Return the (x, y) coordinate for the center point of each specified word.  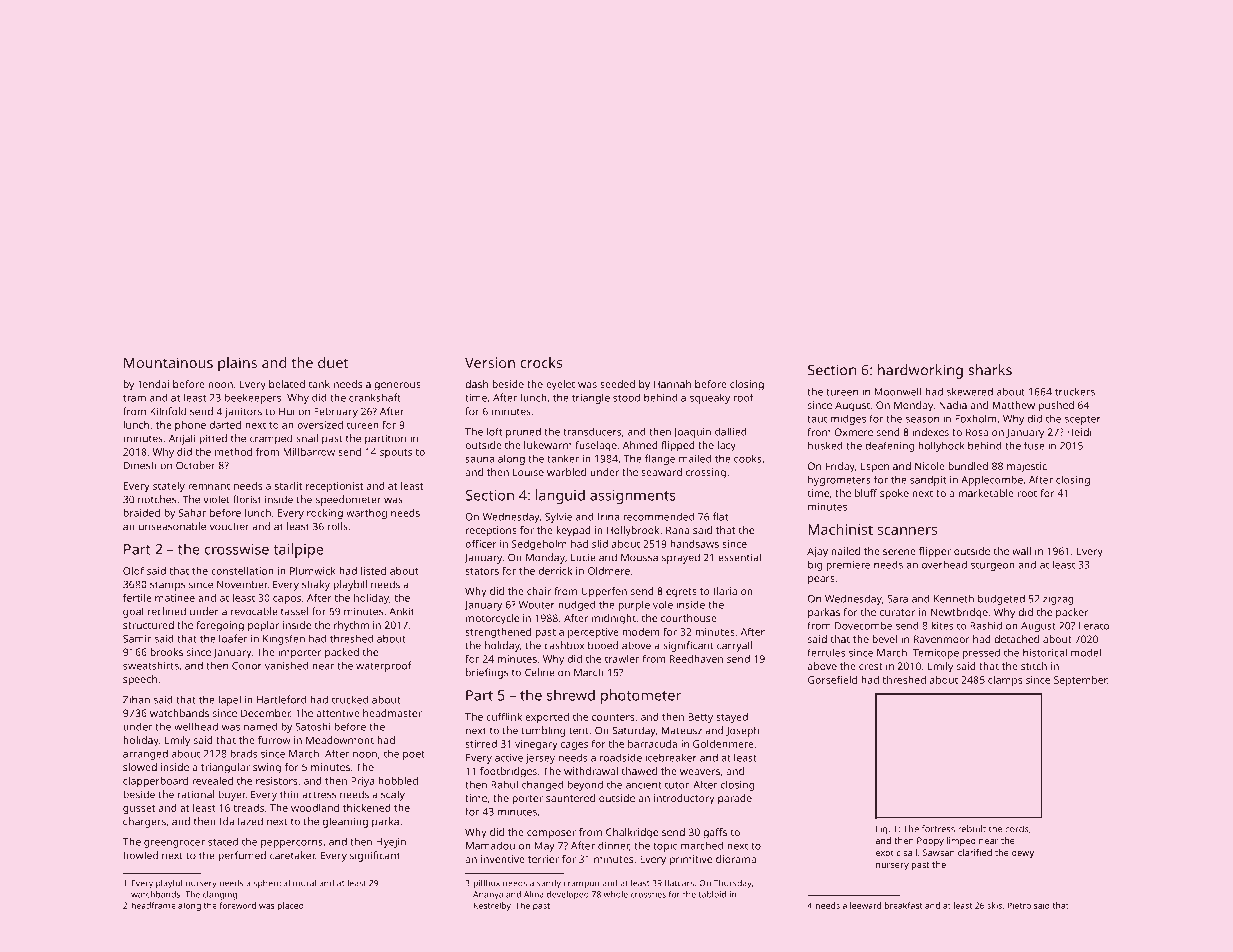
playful (169, 884)
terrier (543, 859)
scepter (1083, 420)
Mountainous (168, 362)
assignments (633, 497)
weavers (700, 772)
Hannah (672, 384)
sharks (990, 370)
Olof (133, 571)
